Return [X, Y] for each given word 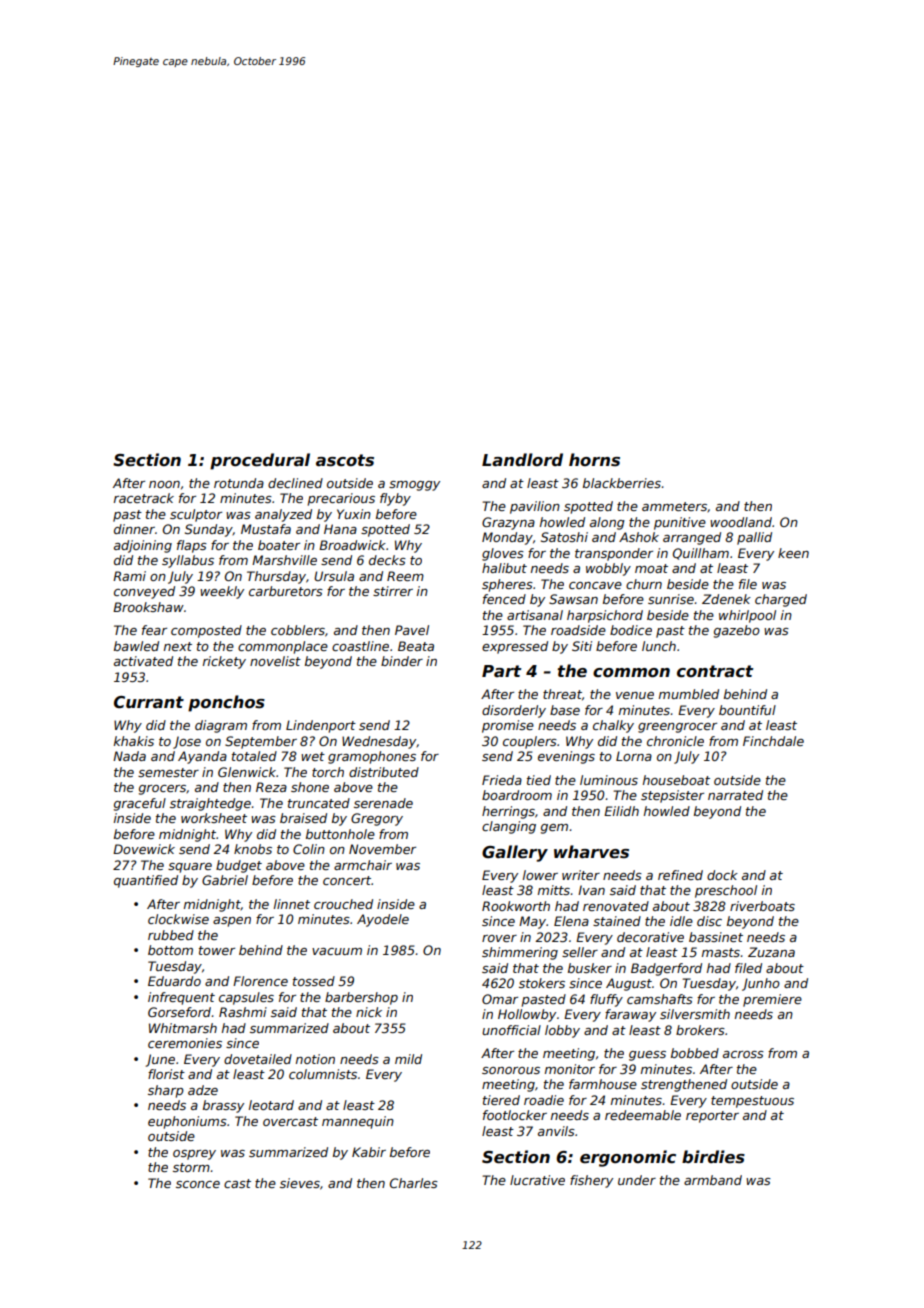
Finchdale [773, 741]
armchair [363, 865]
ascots [345, 460]
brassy [223, 1106]
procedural [260, 461]
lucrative [537, 1180]
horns [594, 459]
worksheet [214, 818]
